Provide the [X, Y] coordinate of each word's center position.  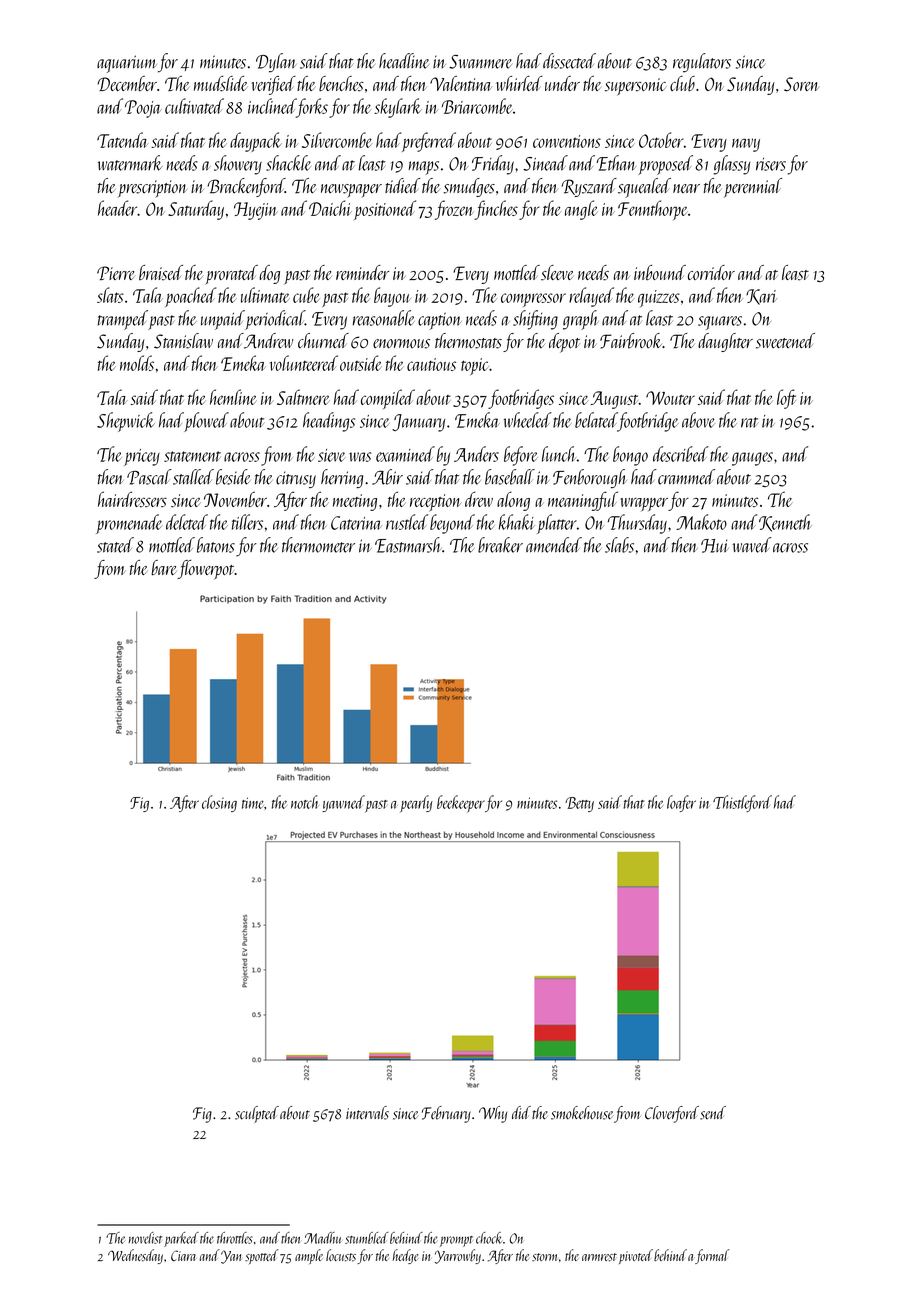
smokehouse [582, 1113]
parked [181, 1239]
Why [493, 1114]
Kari [761, 297]
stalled [193, 477]
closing [219, 803]
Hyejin [256, 211]
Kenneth [785, 523]
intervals [367, 1113]
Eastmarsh [408, 545]
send [713, 1113]
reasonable [384, 318]
